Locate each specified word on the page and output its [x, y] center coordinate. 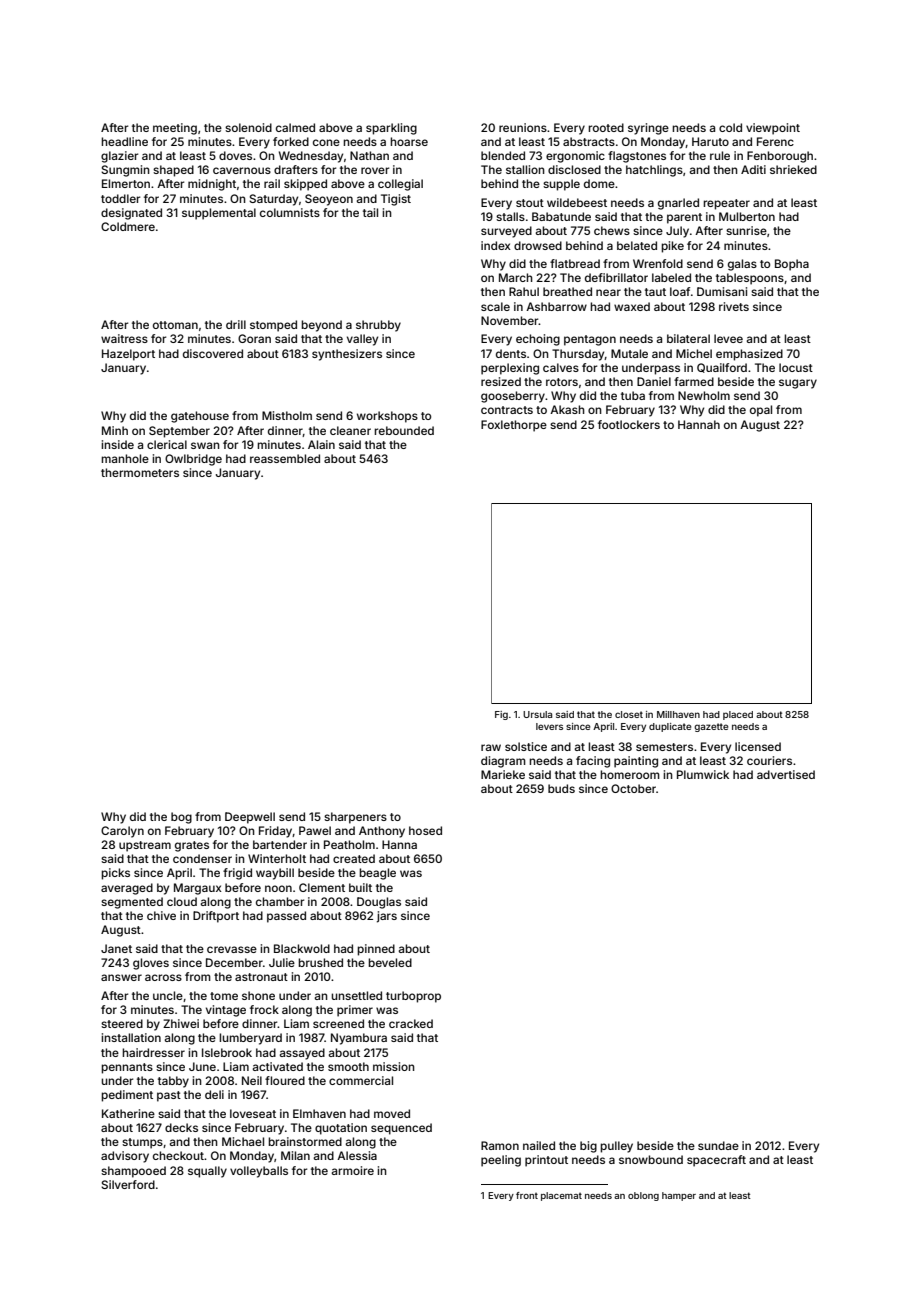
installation [131, 1037]
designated [131, 214]
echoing [538, 340]
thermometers [140, 472]
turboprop [413, 997]
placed [738, 715]
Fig [501, 715]
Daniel [654, 381]
